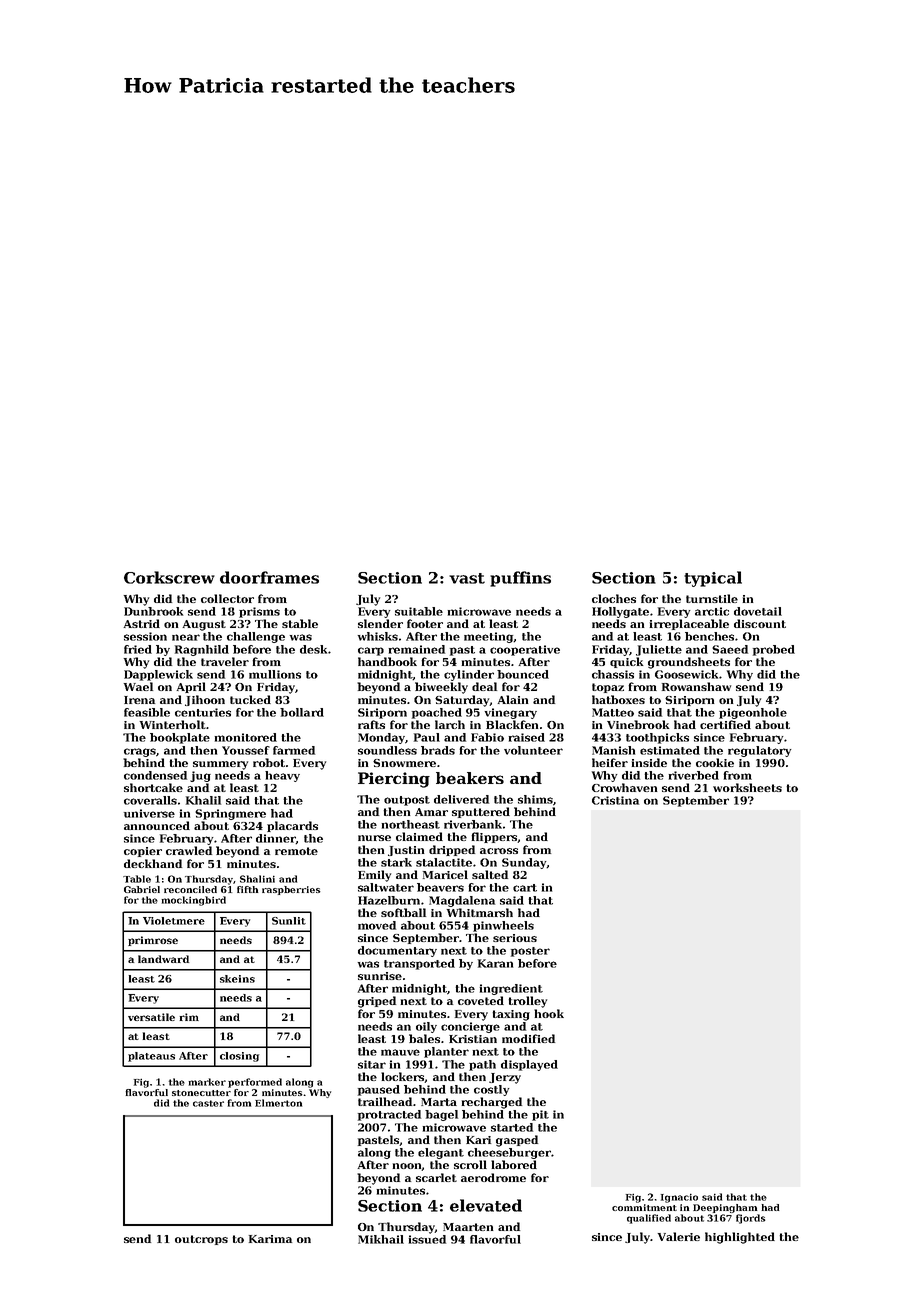 This document has height=1308, width=924. Describe the element at coordinates (679, 1236) in the document. I see `Valerie` at that location.
